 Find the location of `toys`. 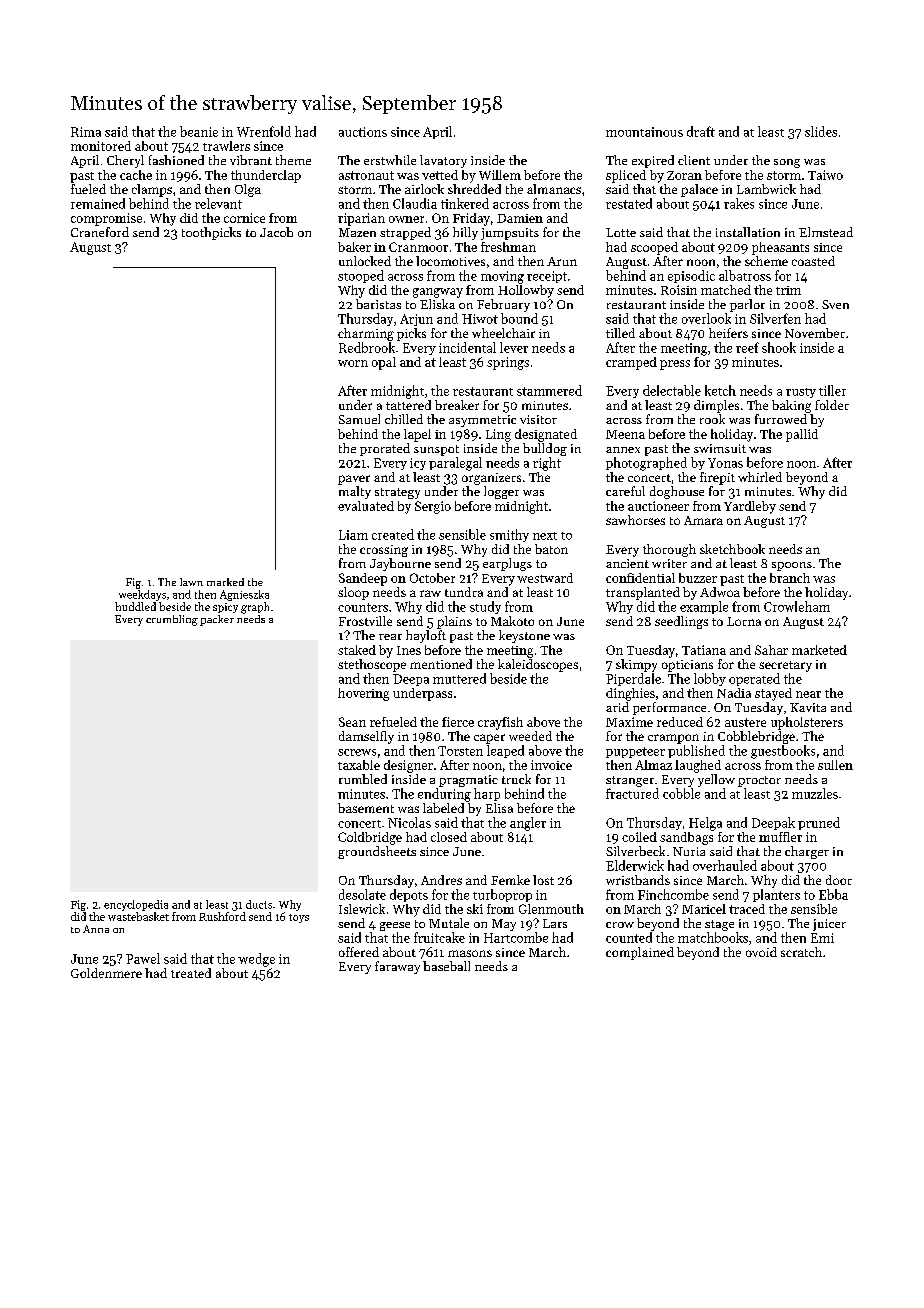

toys is located at coordinates (299, 918).
